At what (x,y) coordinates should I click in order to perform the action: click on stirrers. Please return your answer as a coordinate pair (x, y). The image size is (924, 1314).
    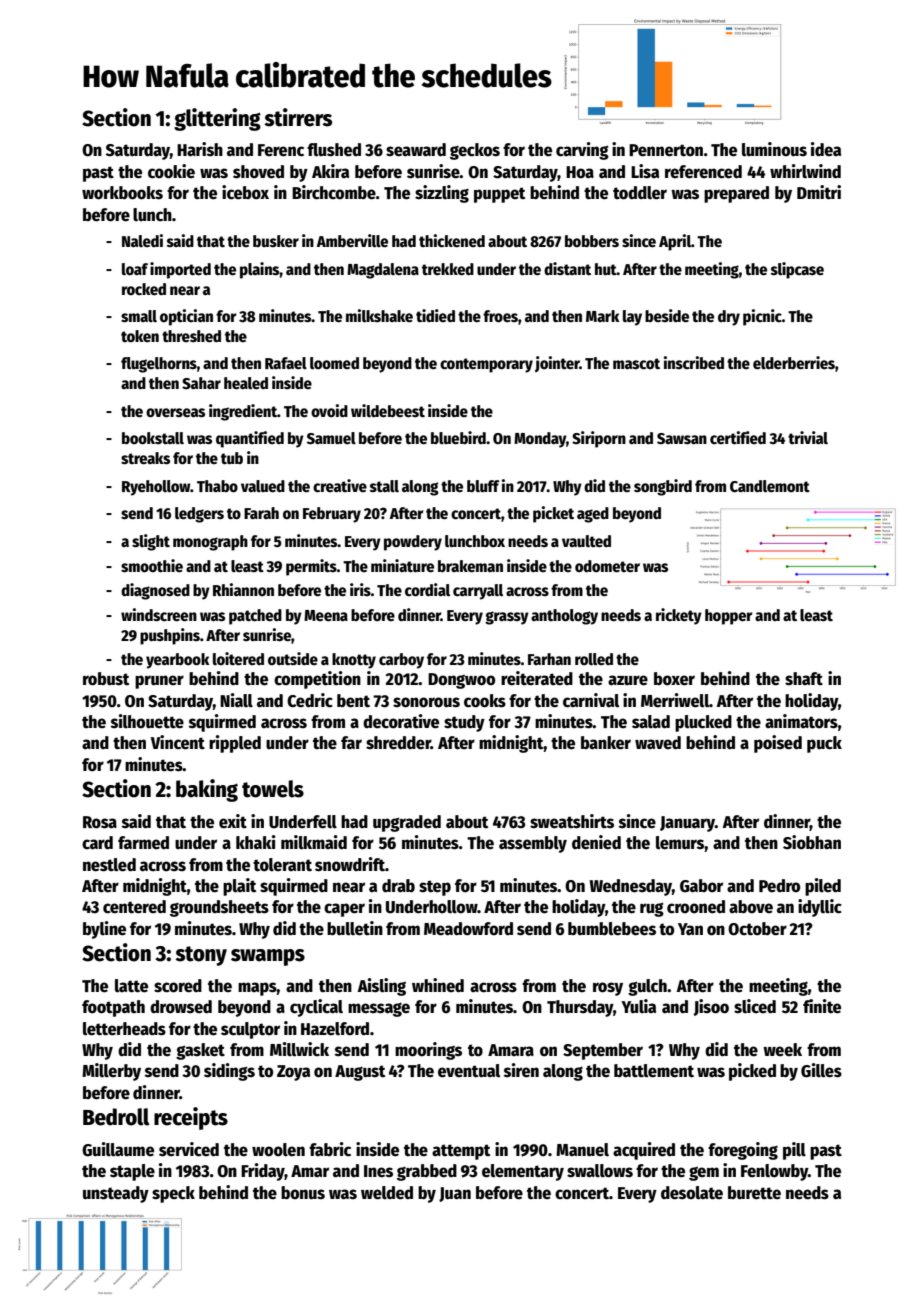
    Looking at the image, I should click on (298, 117).
